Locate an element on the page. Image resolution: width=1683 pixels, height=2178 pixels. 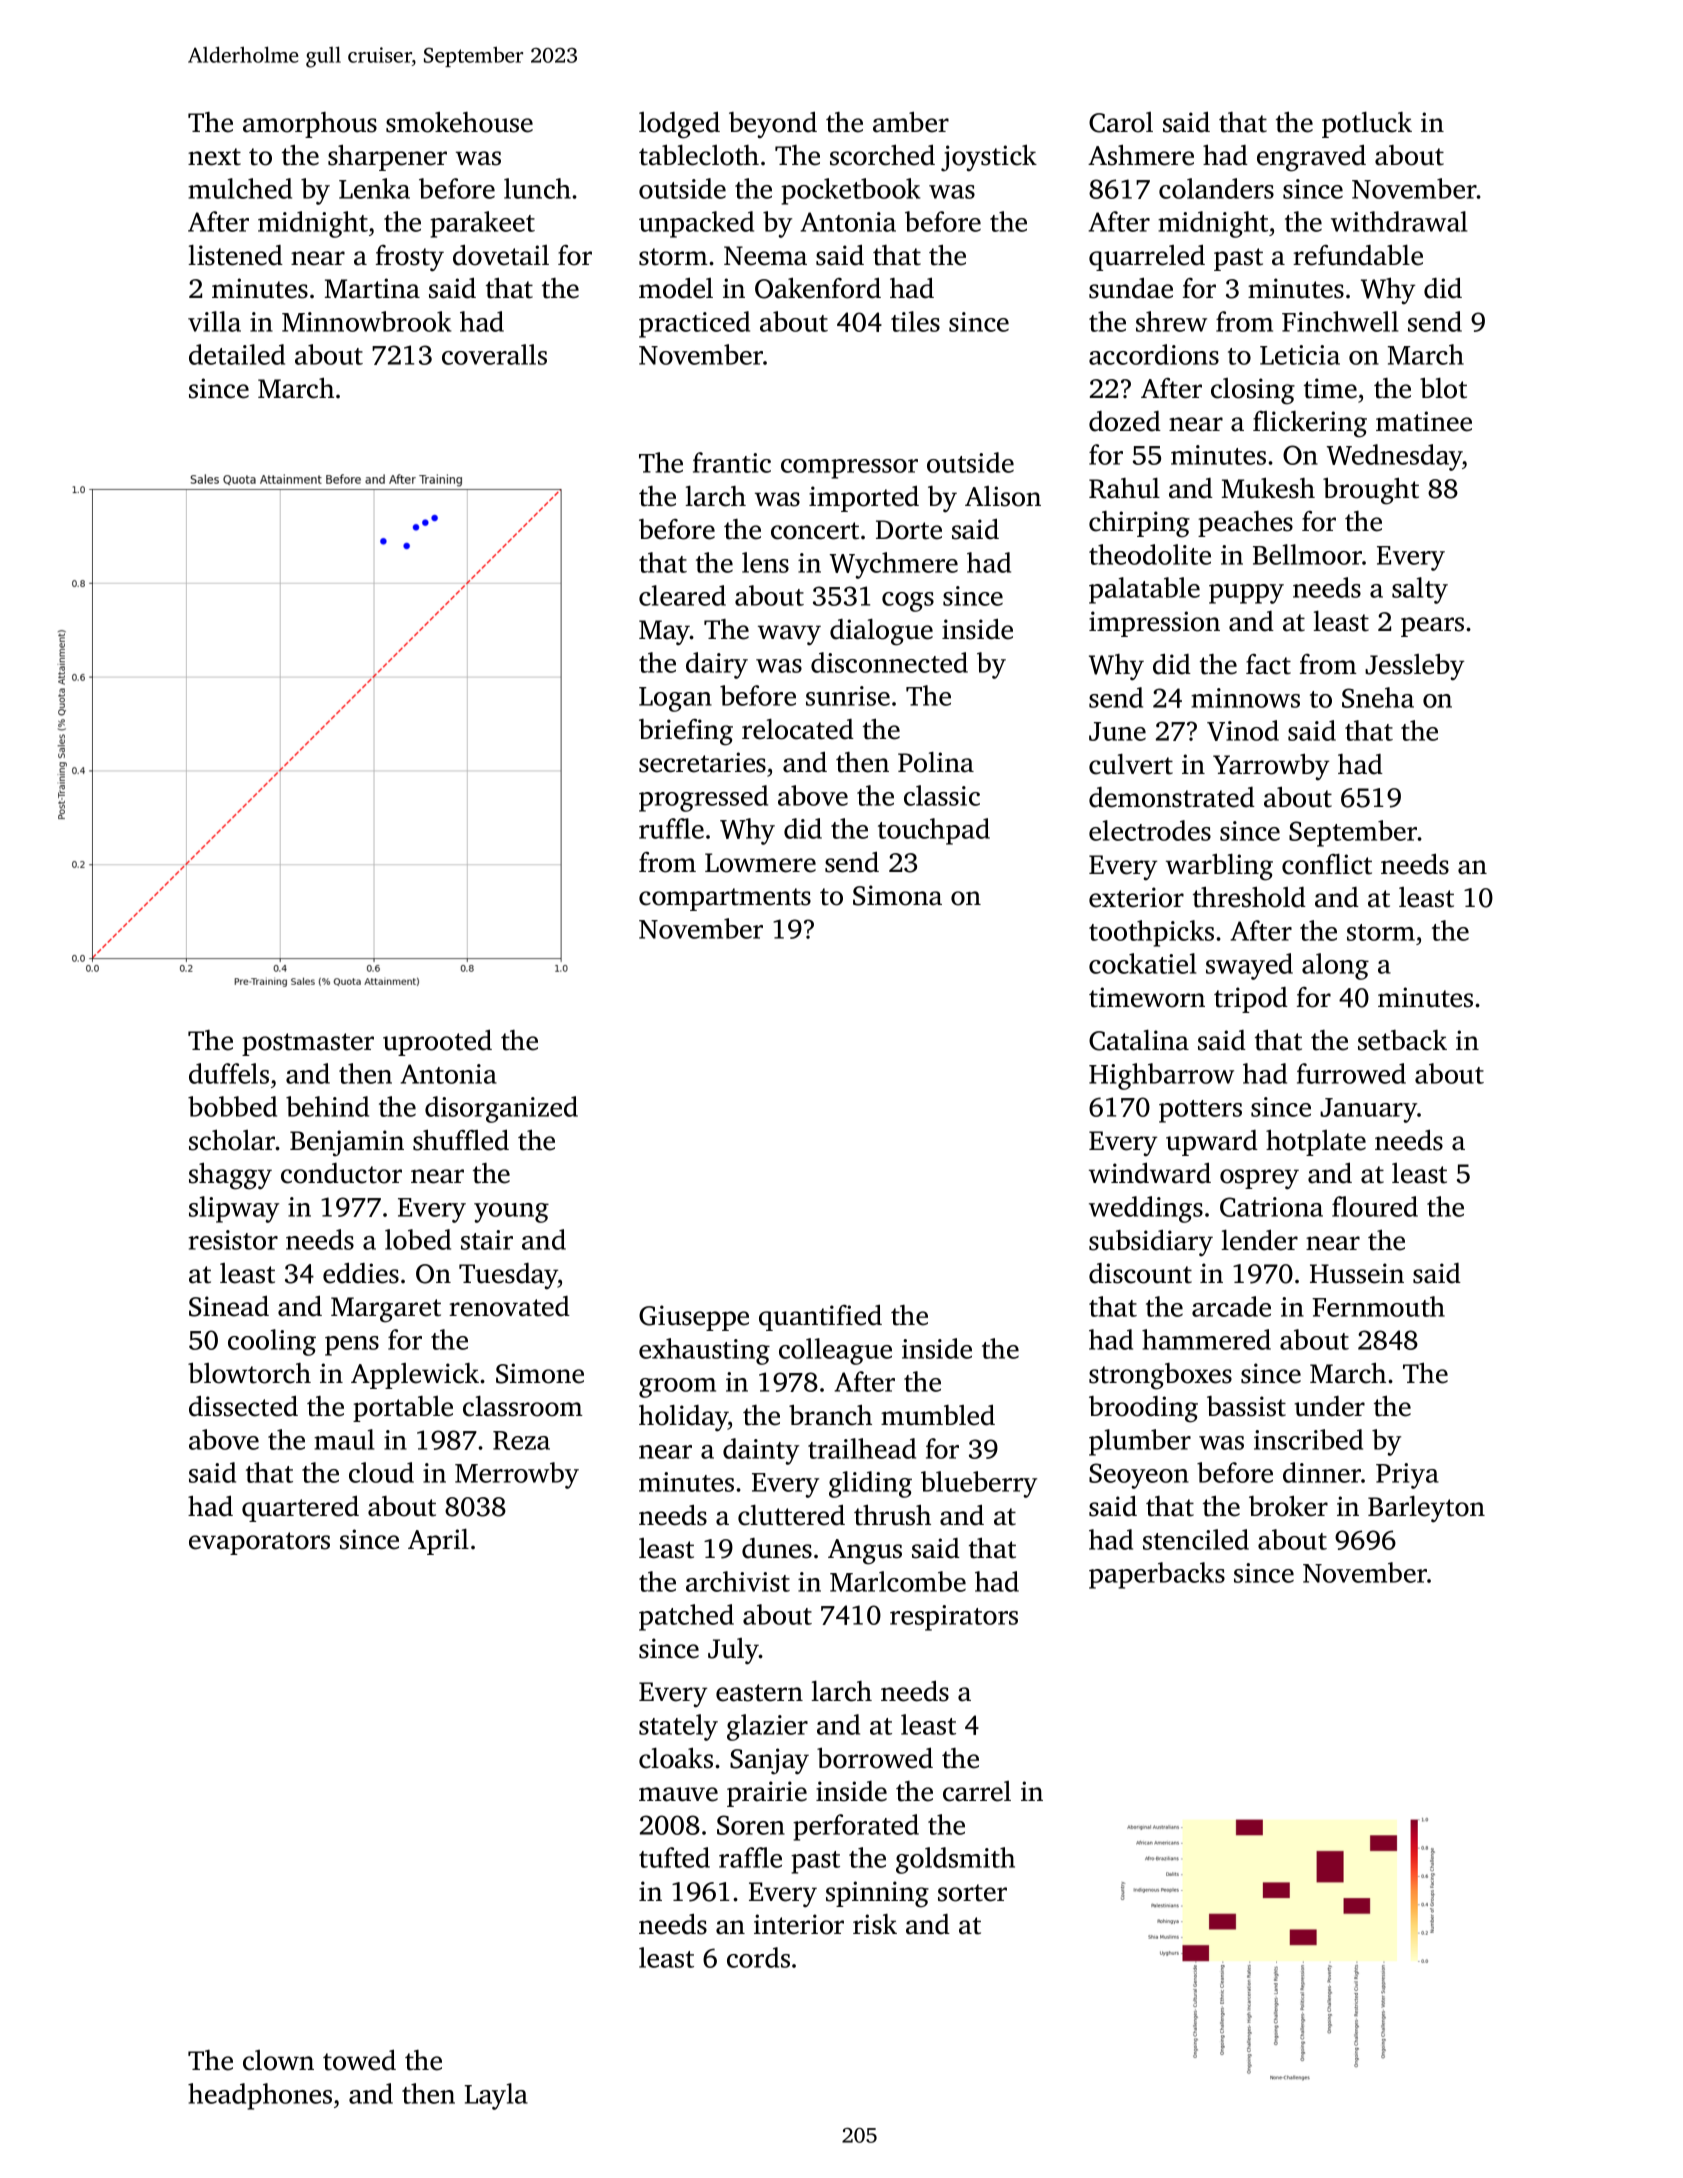
Sneha is located at coordinates (1378, 697).
